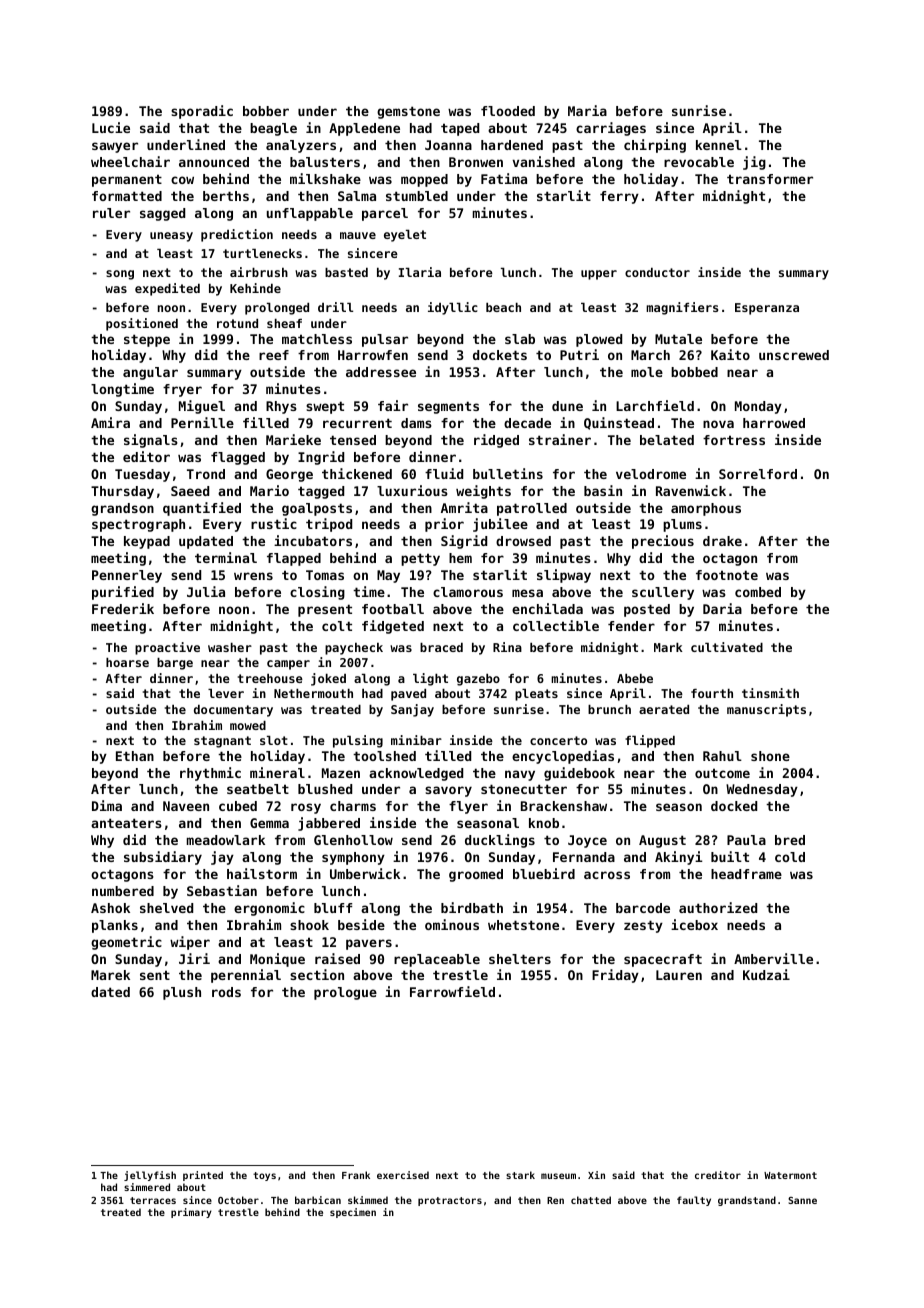 The height and width of the image is (1308, 924). I want to click on basted, so click(346, 272).
